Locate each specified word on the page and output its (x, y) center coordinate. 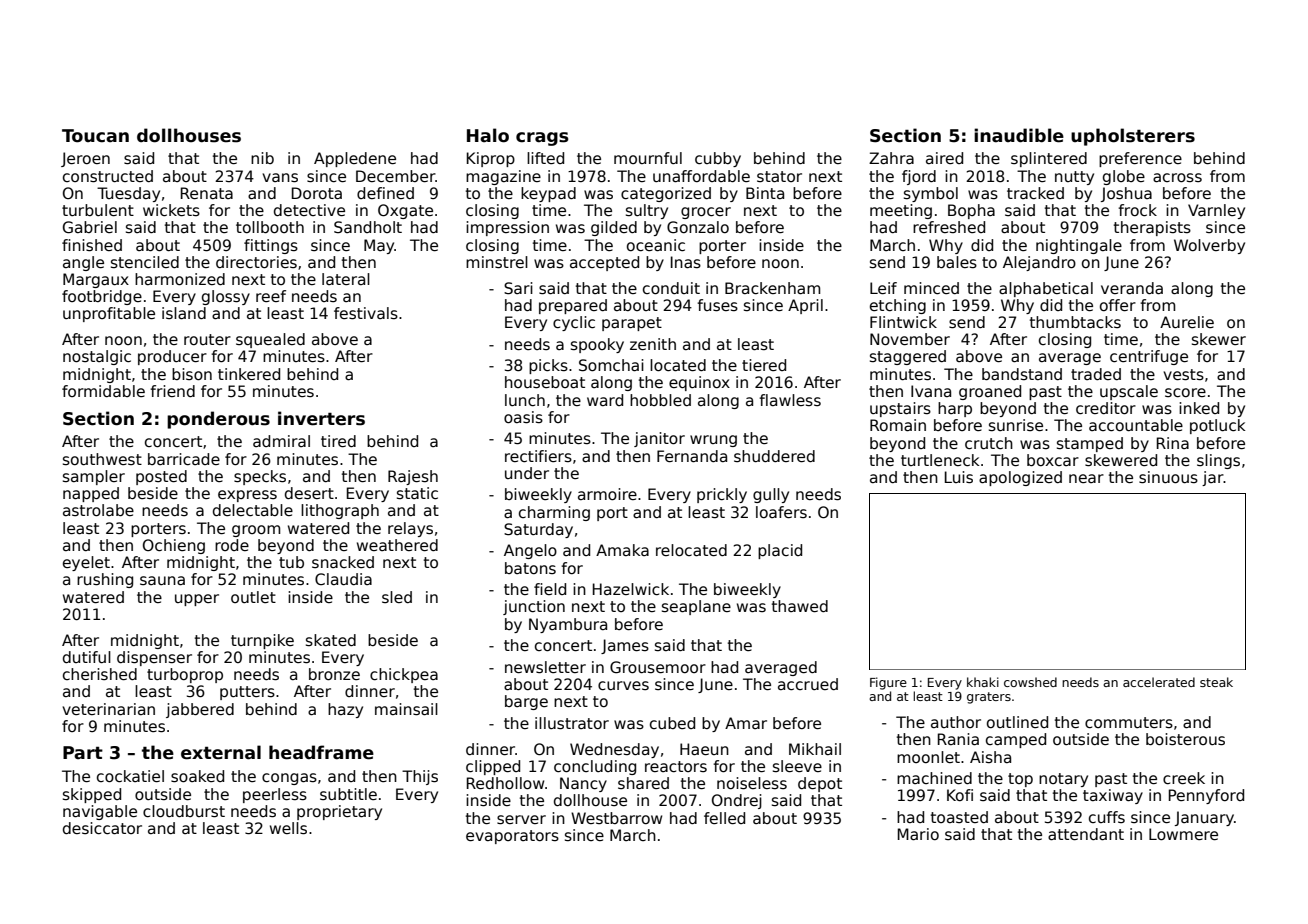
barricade (184, 459)
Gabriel (90, 227)
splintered (1049, 159)
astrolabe (98, 510)
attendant (1086, 834)
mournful (648, 158)
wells (288, 828)
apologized (1020, 478)
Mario (918, 834)
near (1086, 478)
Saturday (538, 530)
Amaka (622, 550)
